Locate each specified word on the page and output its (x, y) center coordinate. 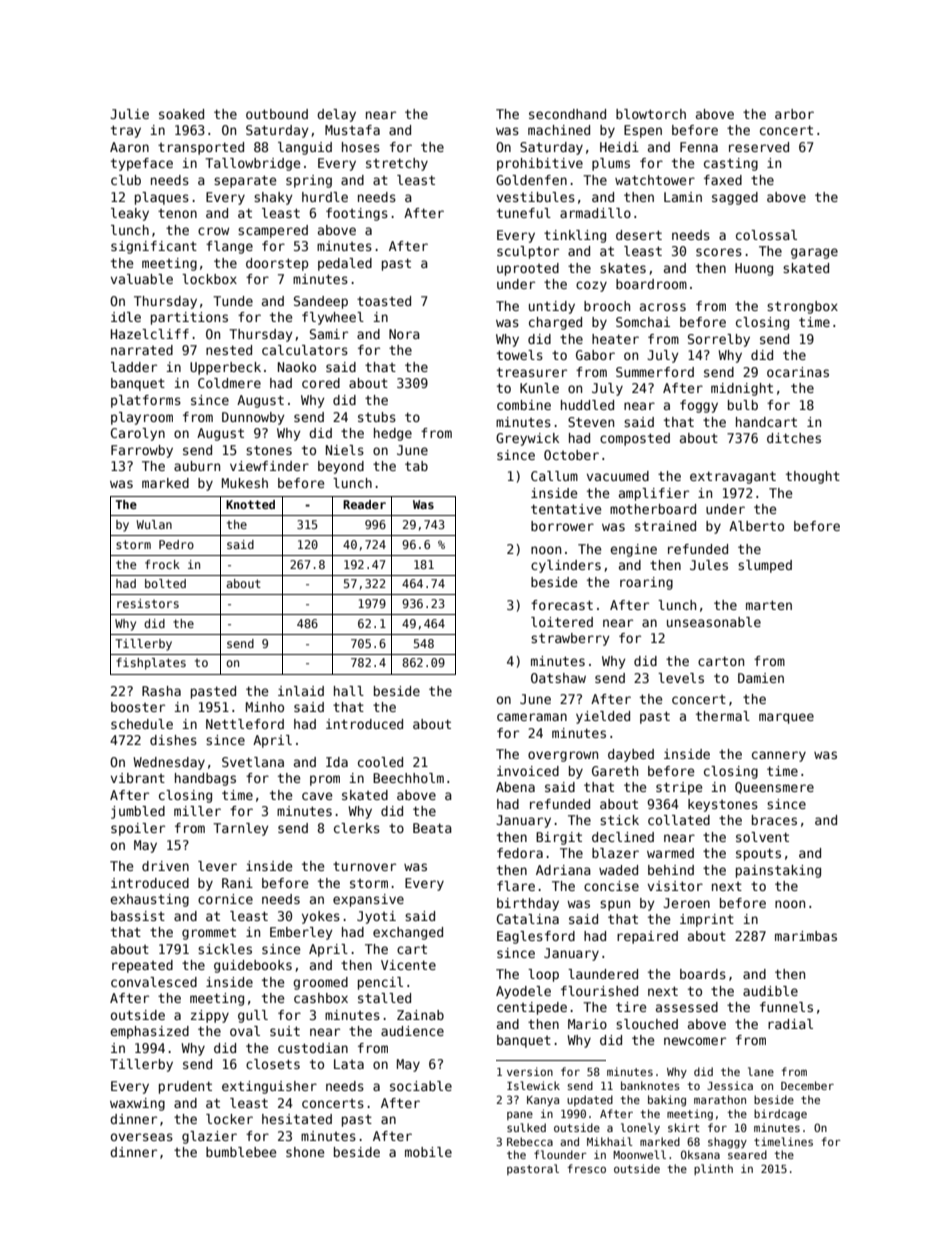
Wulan (154, 524)
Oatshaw (558, 678)
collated (679, 820)
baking (667, 1100)
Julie (129, 114)
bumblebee (241, 1152)
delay (336, 115)
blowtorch (651, 114)
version (530, 1071)
